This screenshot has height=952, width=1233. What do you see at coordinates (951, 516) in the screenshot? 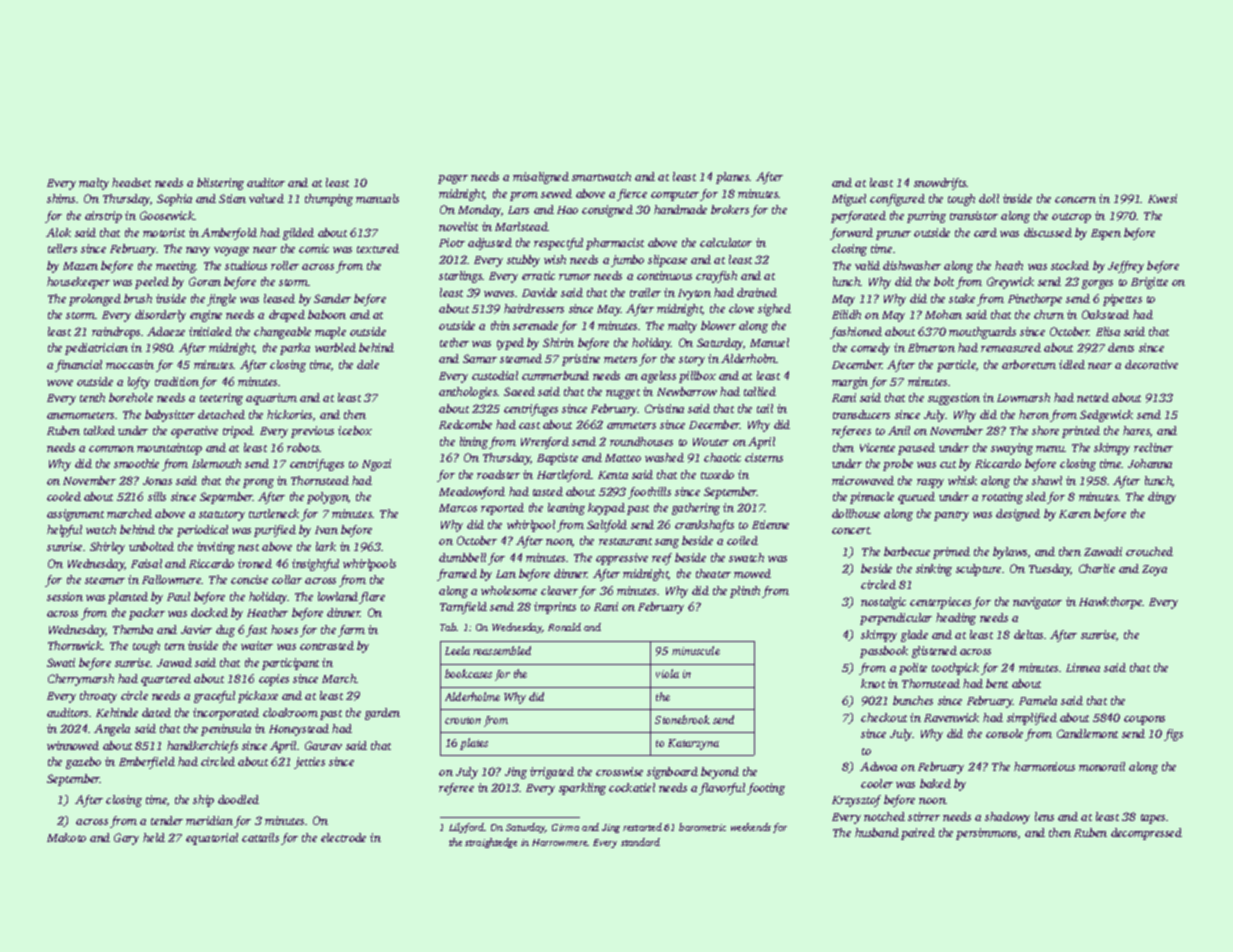
I see `pantry` at bounding box center [951, 516].
